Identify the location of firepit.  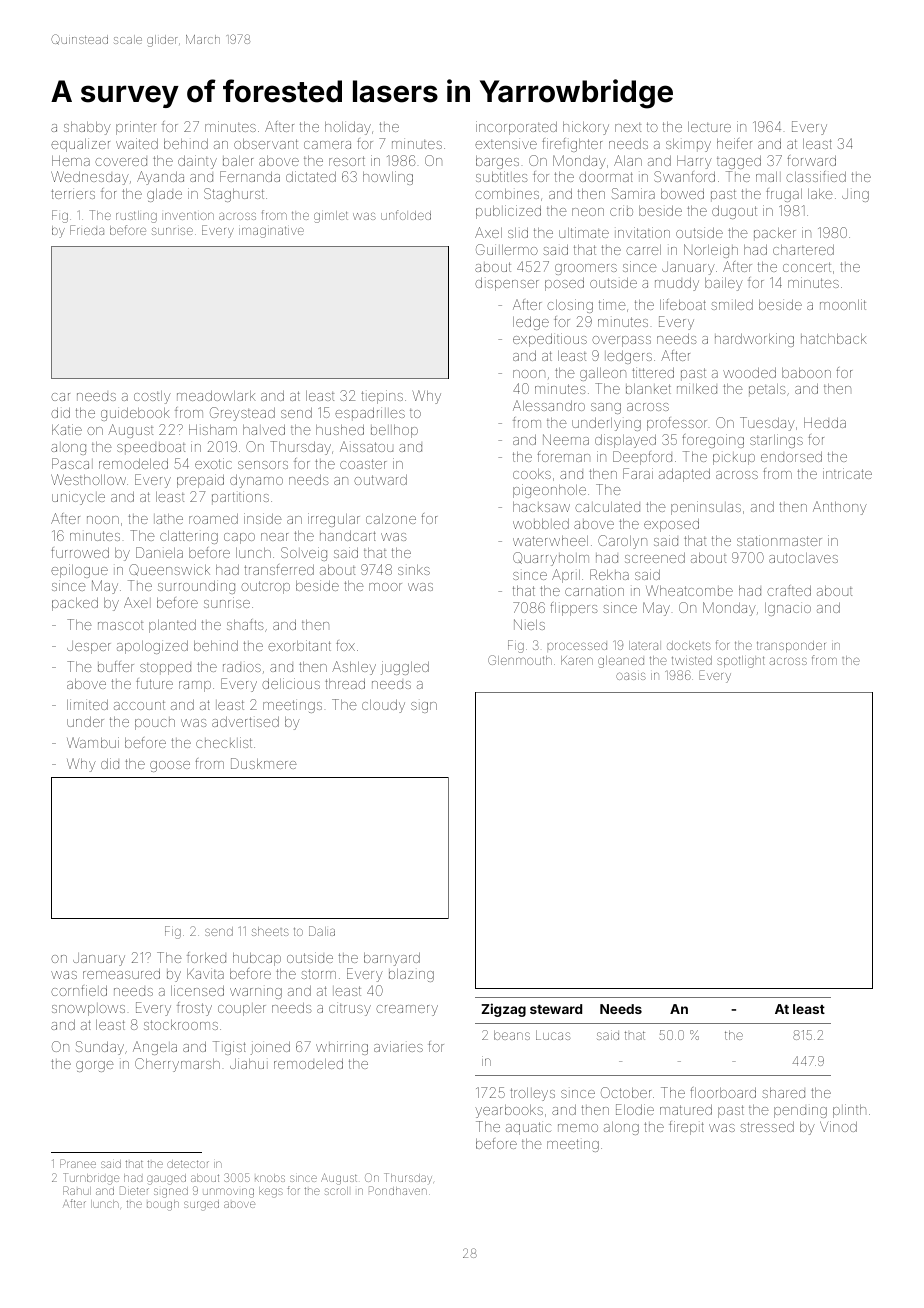
(686, 1128).
